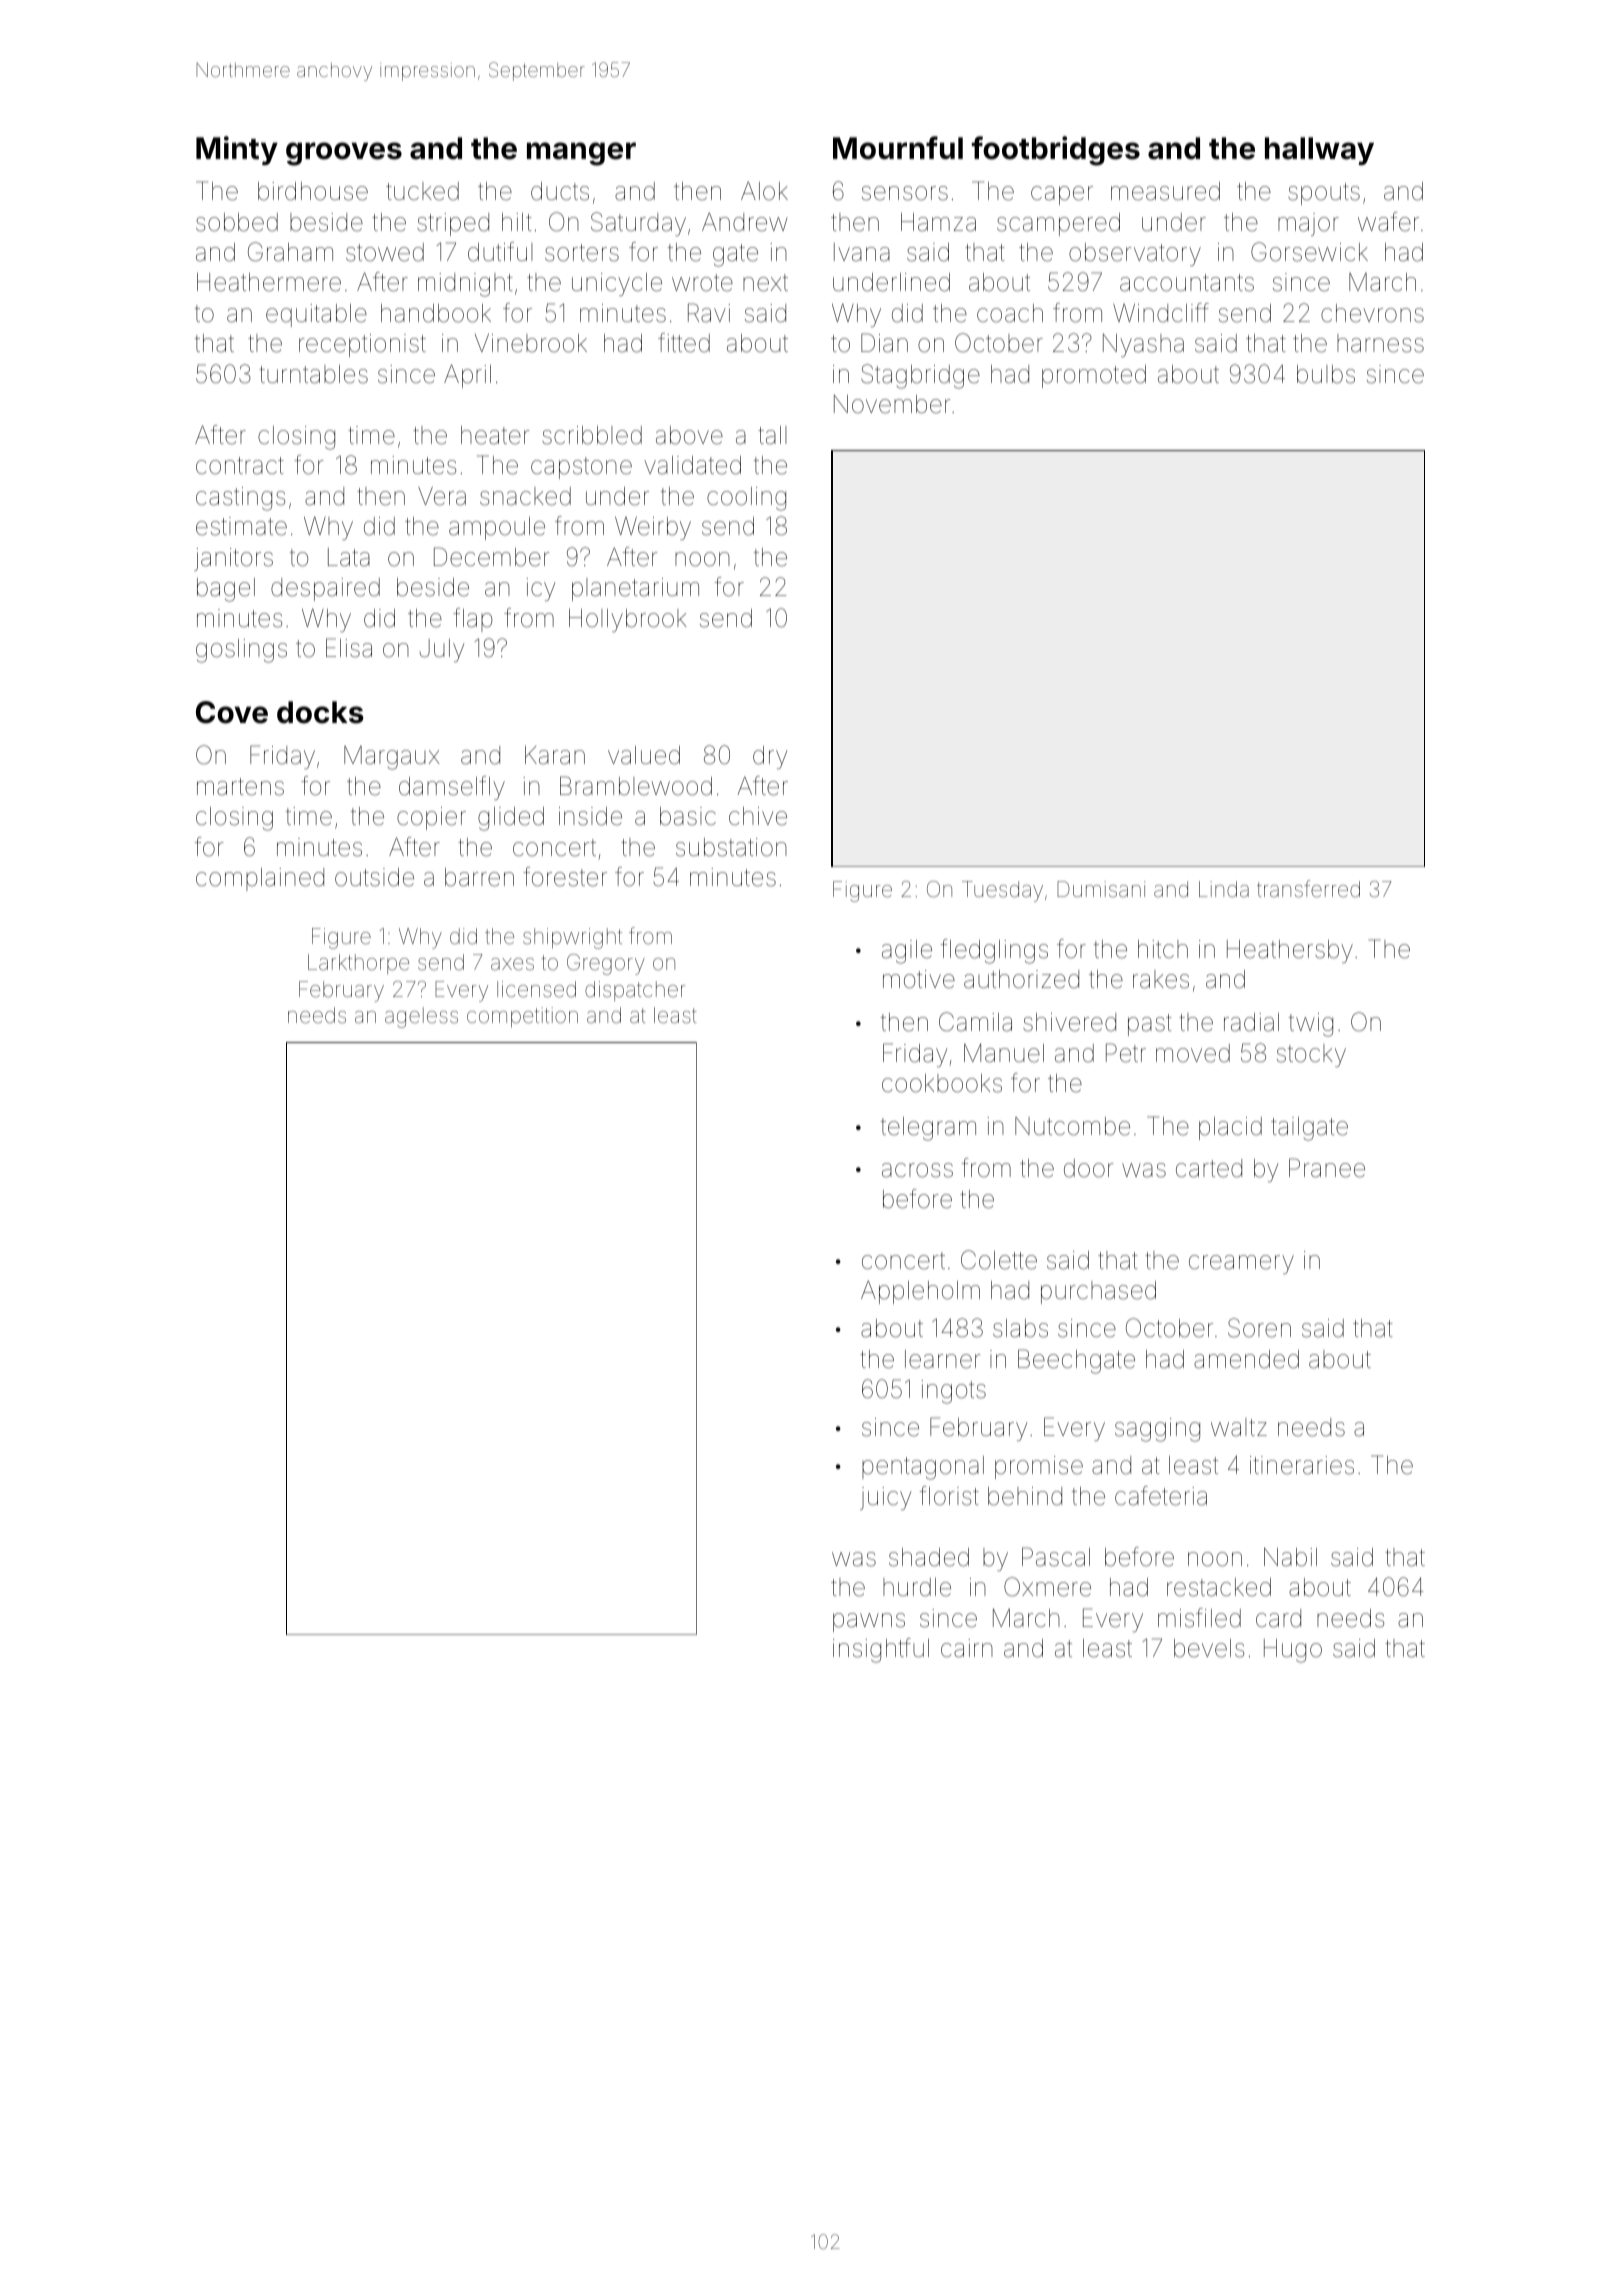 This image has width=1620, height=2292. Describe the element at coordinates (422, 191) in the image. I see `tucked` at that location.
